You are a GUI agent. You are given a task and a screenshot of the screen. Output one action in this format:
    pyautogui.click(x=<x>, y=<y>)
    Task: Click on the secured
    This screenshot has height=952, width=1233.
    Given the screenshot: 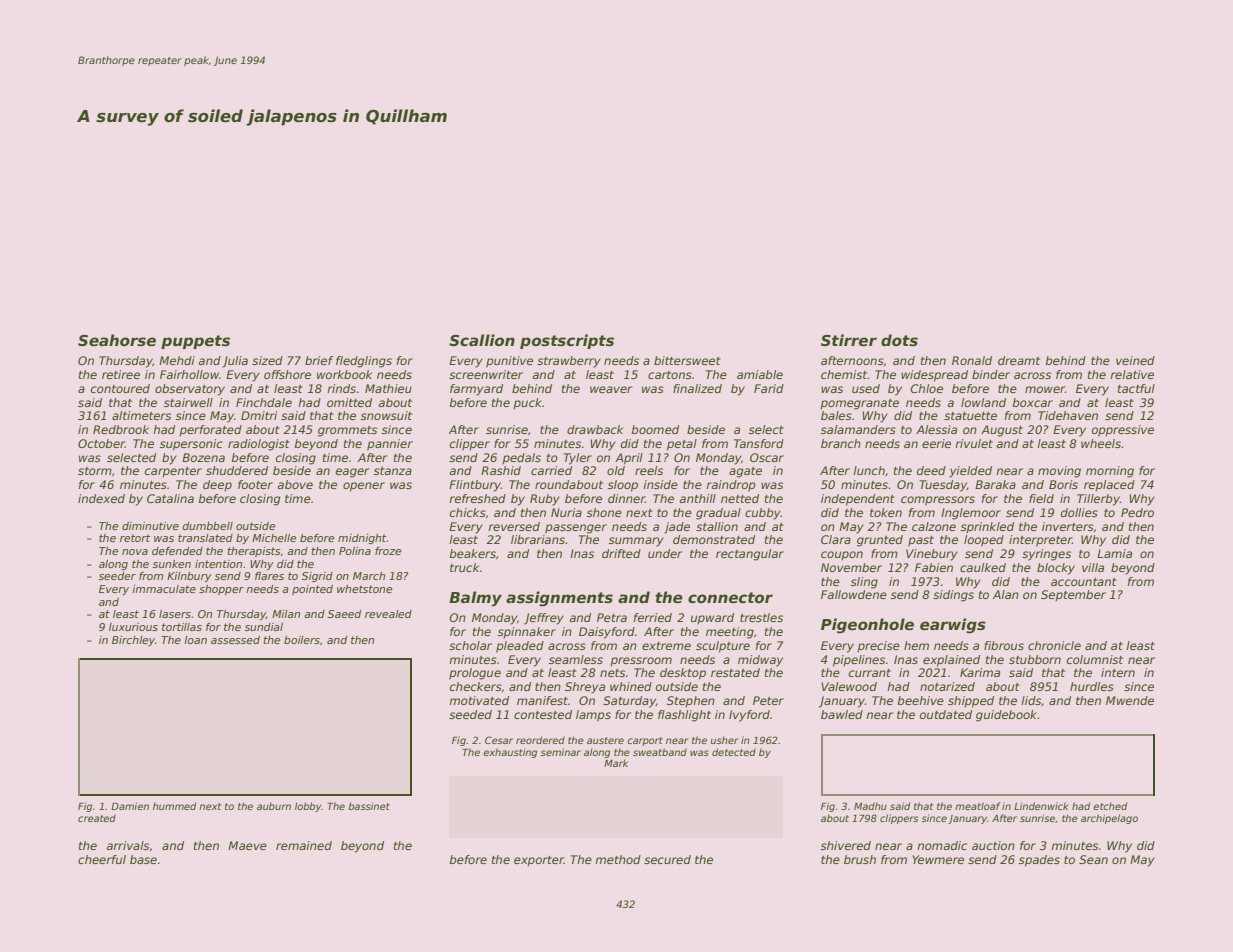 What is the action you would take?
    pyautogui.click(x=667, y=859)
